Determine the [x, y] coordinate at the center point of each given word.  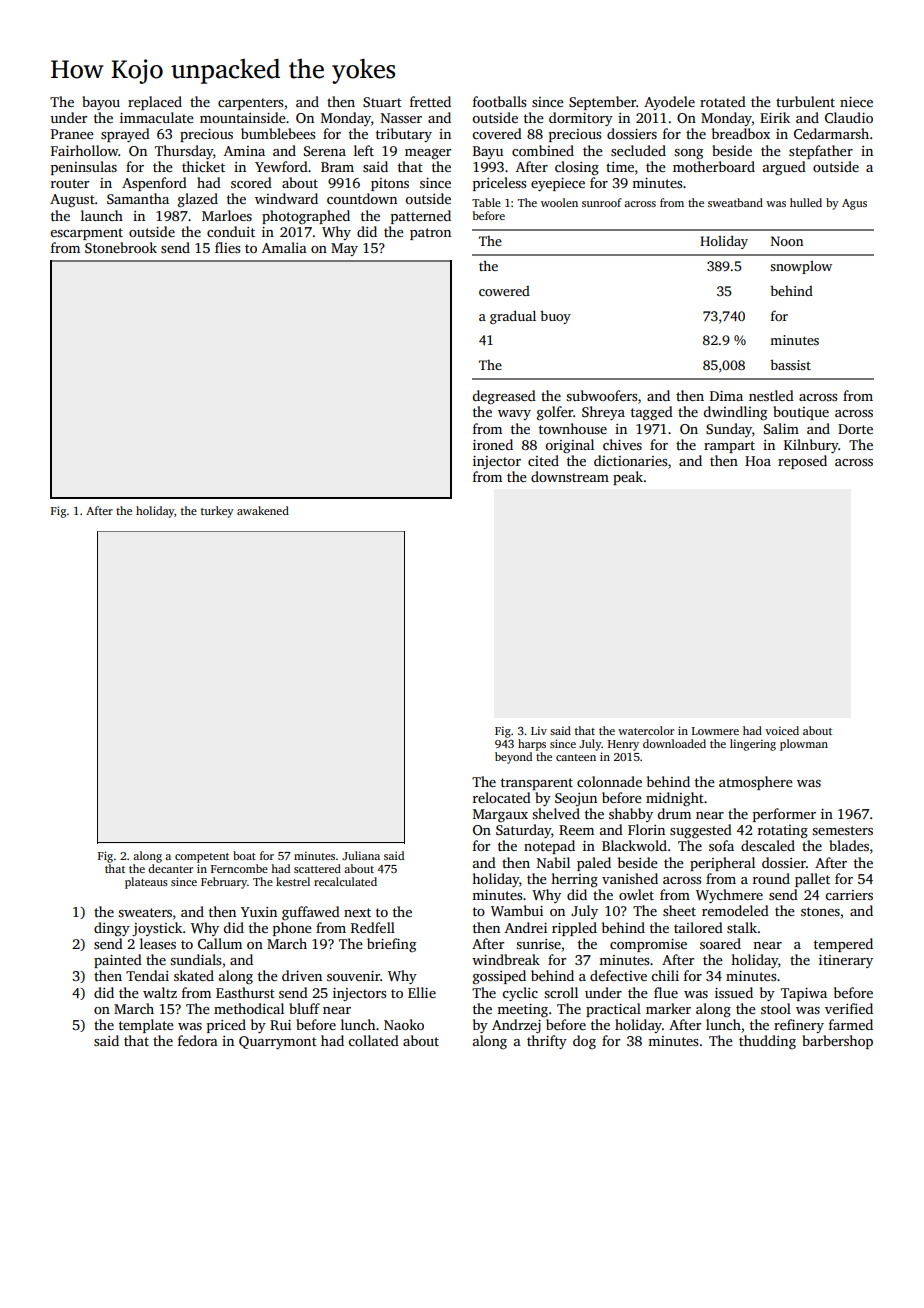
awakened [263, 510]
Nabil [553, 862]
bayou [101, 103]
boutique [801, 413]
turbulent [805, 101]
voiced [782, 730]
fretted [430, 101]
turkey [217, 512]
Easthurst [245, 992]
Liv [539, 730]
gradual [513, 317]
